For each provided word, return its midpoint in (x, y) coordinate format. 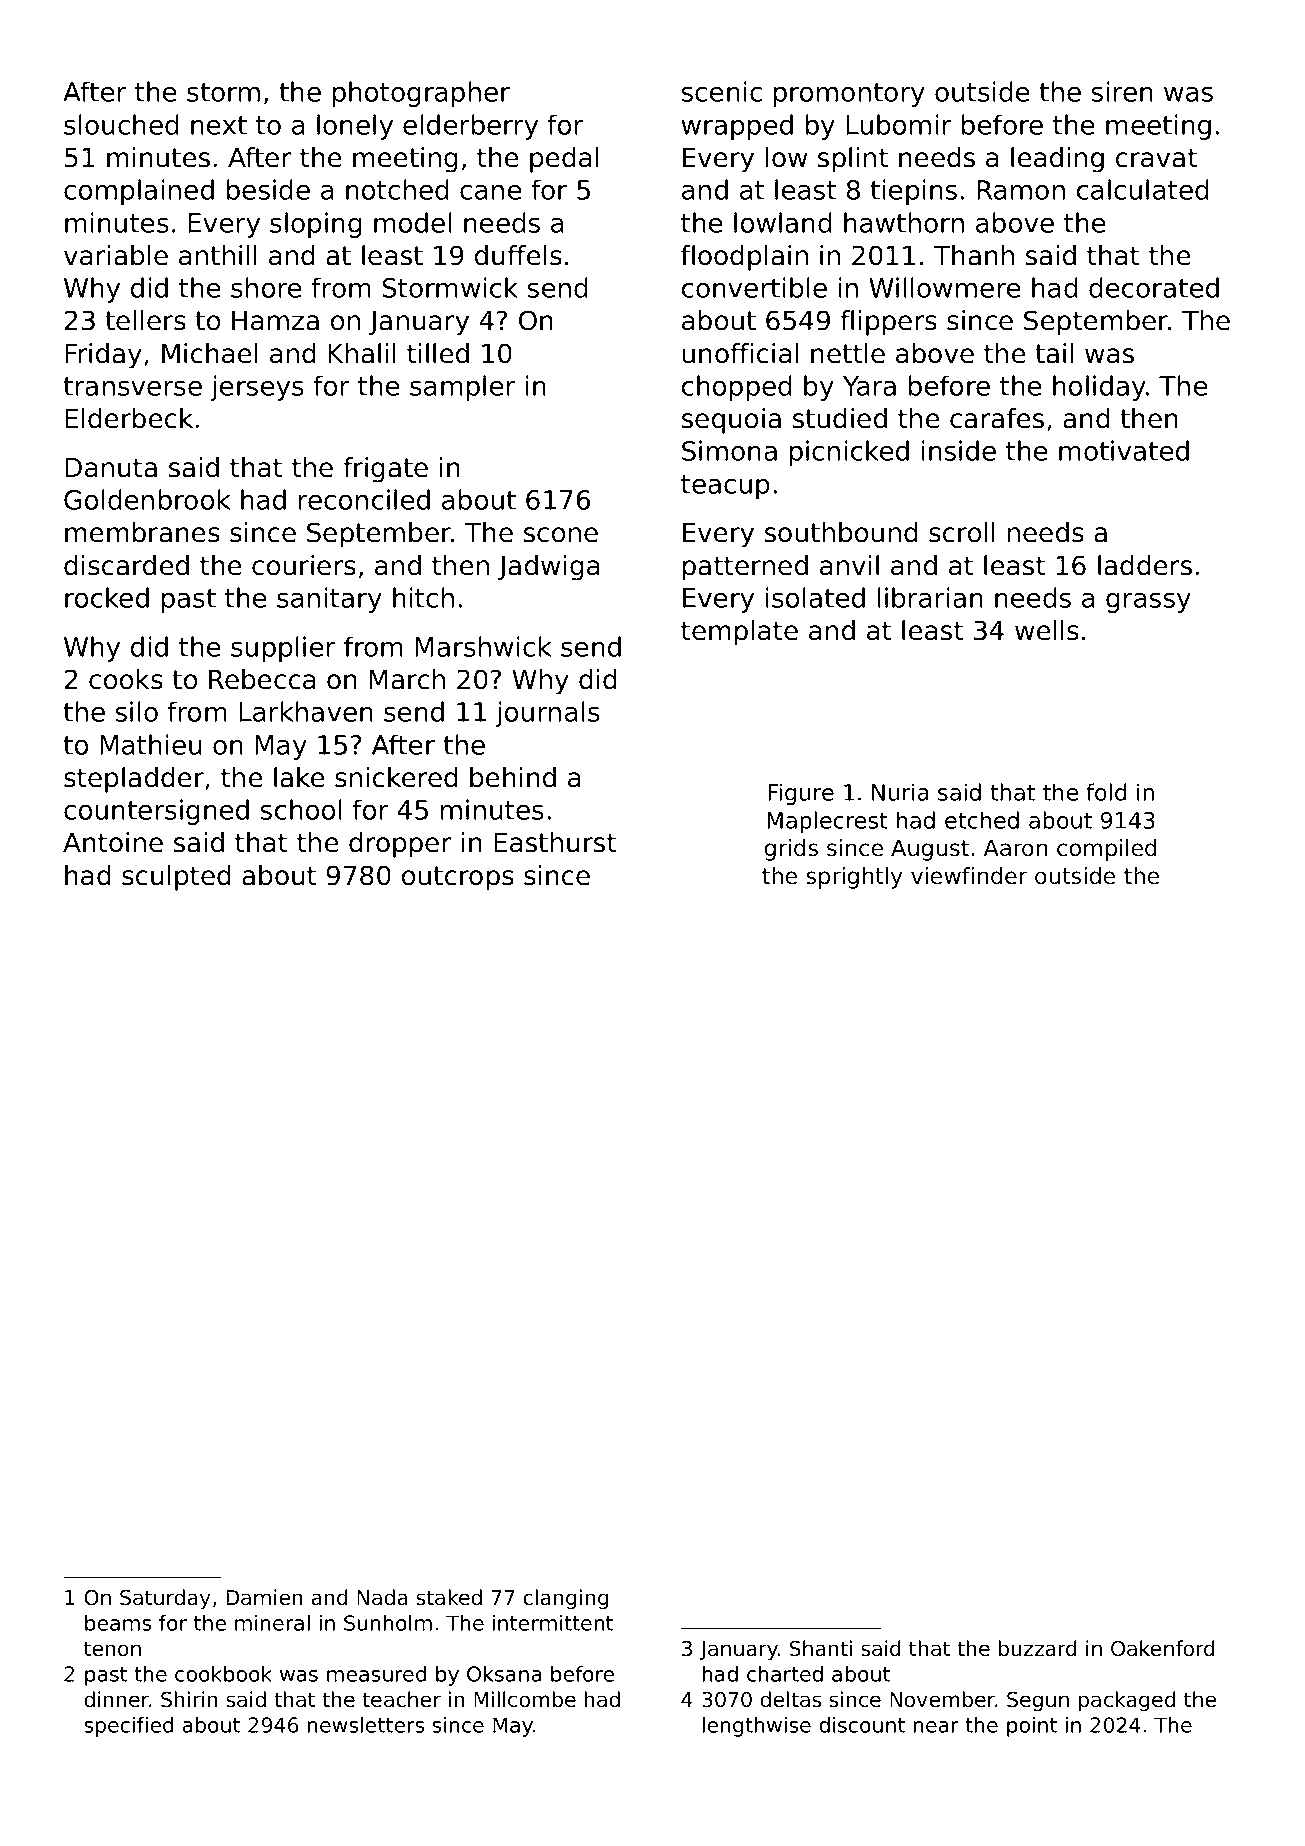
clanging (565, 1599)
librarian (930, 597)
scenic (722, 91)
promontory (849, 95)
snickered (396, 777)
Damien (264, 1597)
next (219, 125)
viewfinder (969, 876)
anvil (849, 565)
